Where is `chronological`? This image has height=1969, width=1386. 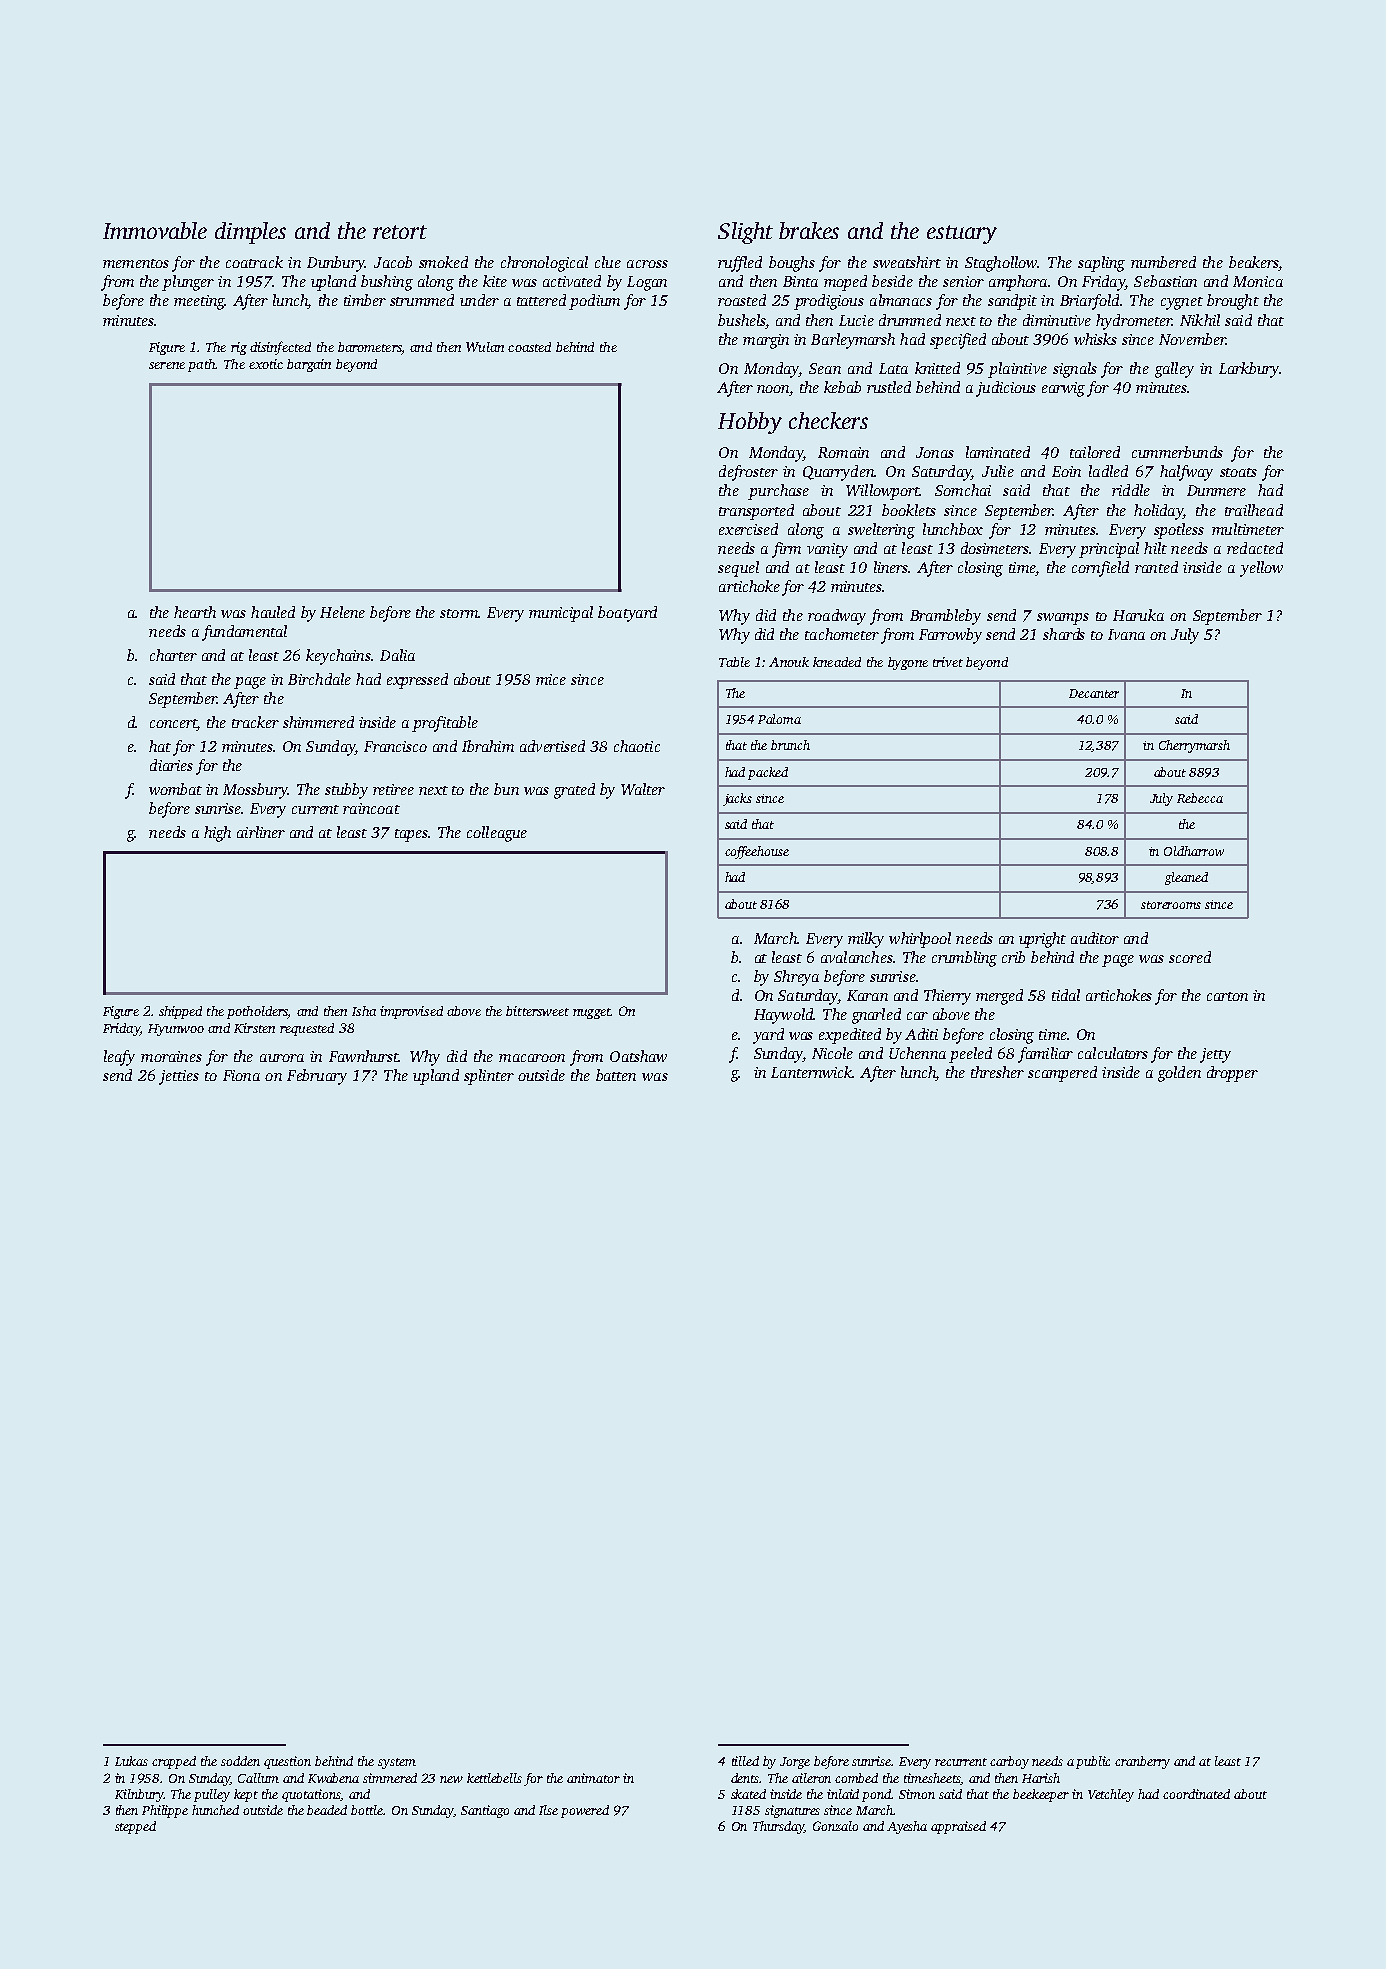 chronological is located at coordinates (544, 264).
